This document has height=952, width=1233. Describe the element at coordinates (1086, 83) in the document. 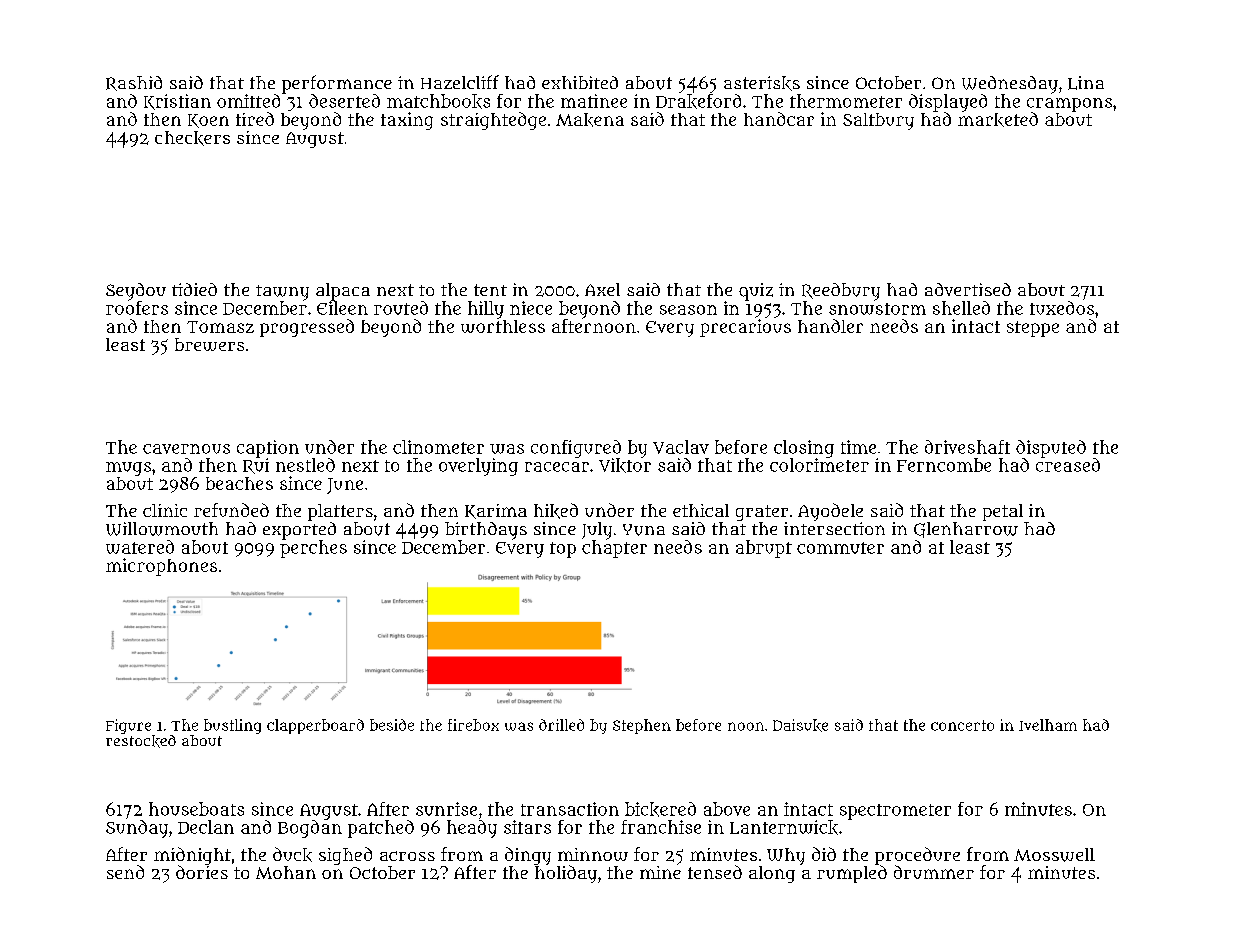

I see `Lina` at that location.
